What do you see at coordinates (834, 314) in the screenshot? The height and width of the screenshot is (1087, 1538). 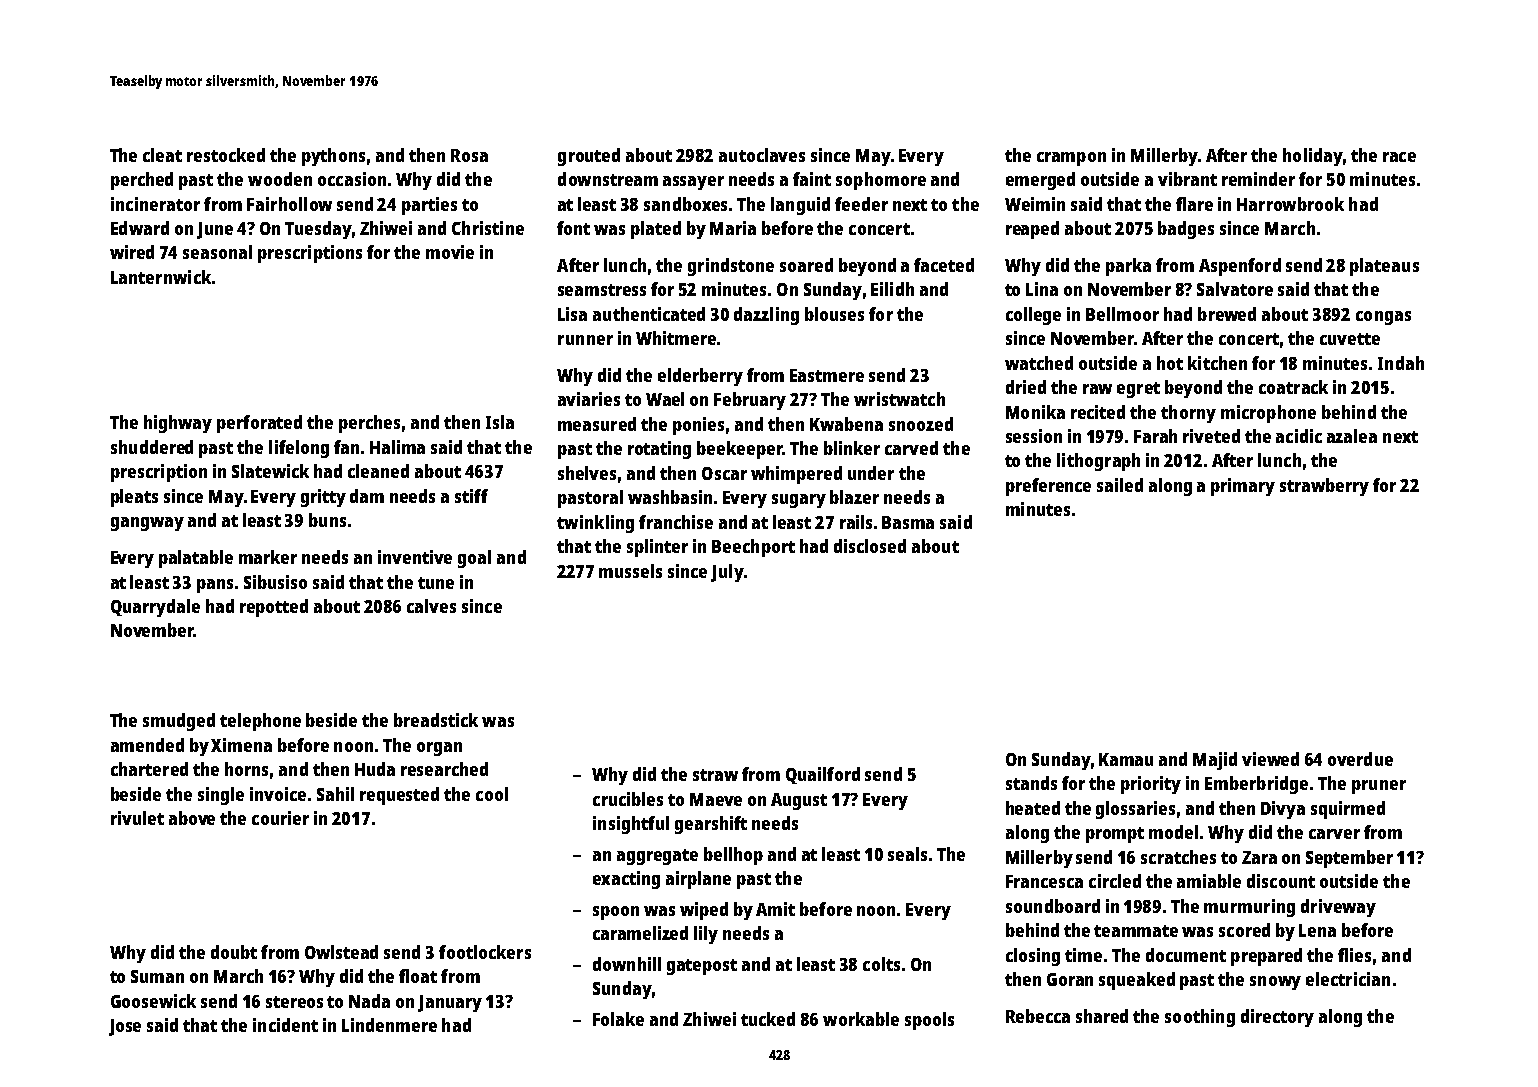 I see `blouses` at bounding box center [834, 314].
